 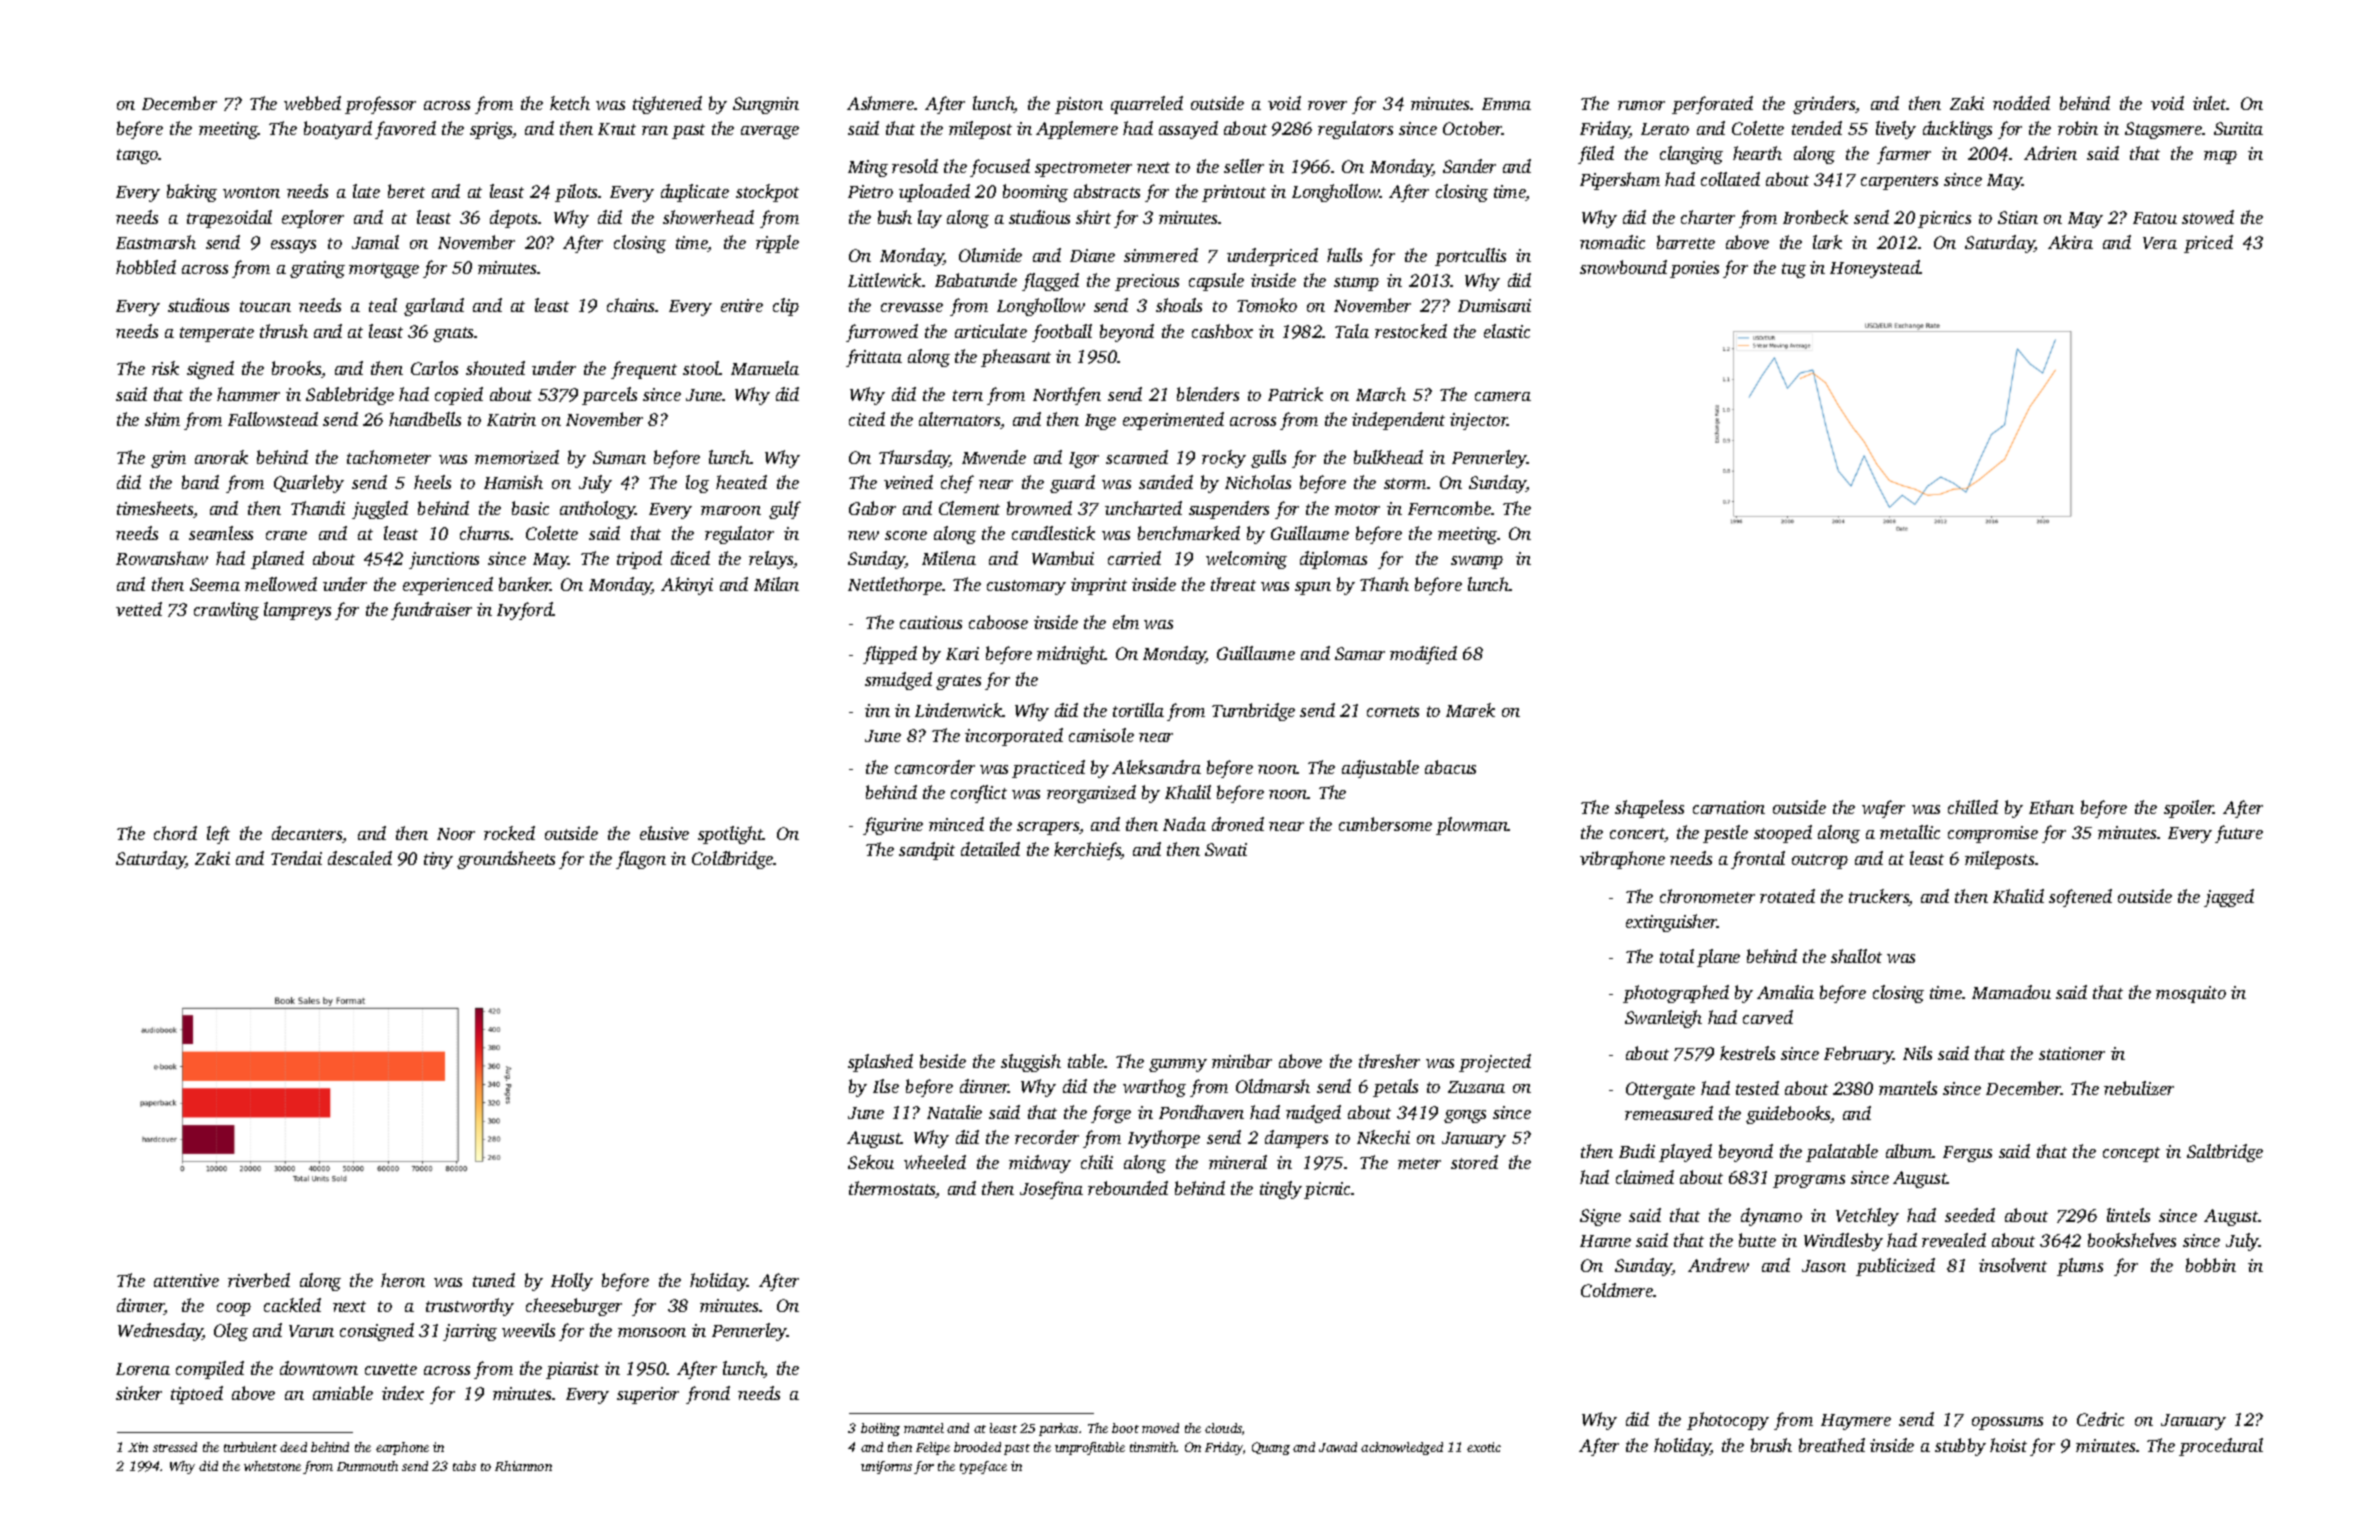 I want to click on extinguisher, so click(x=1671, y=923).
